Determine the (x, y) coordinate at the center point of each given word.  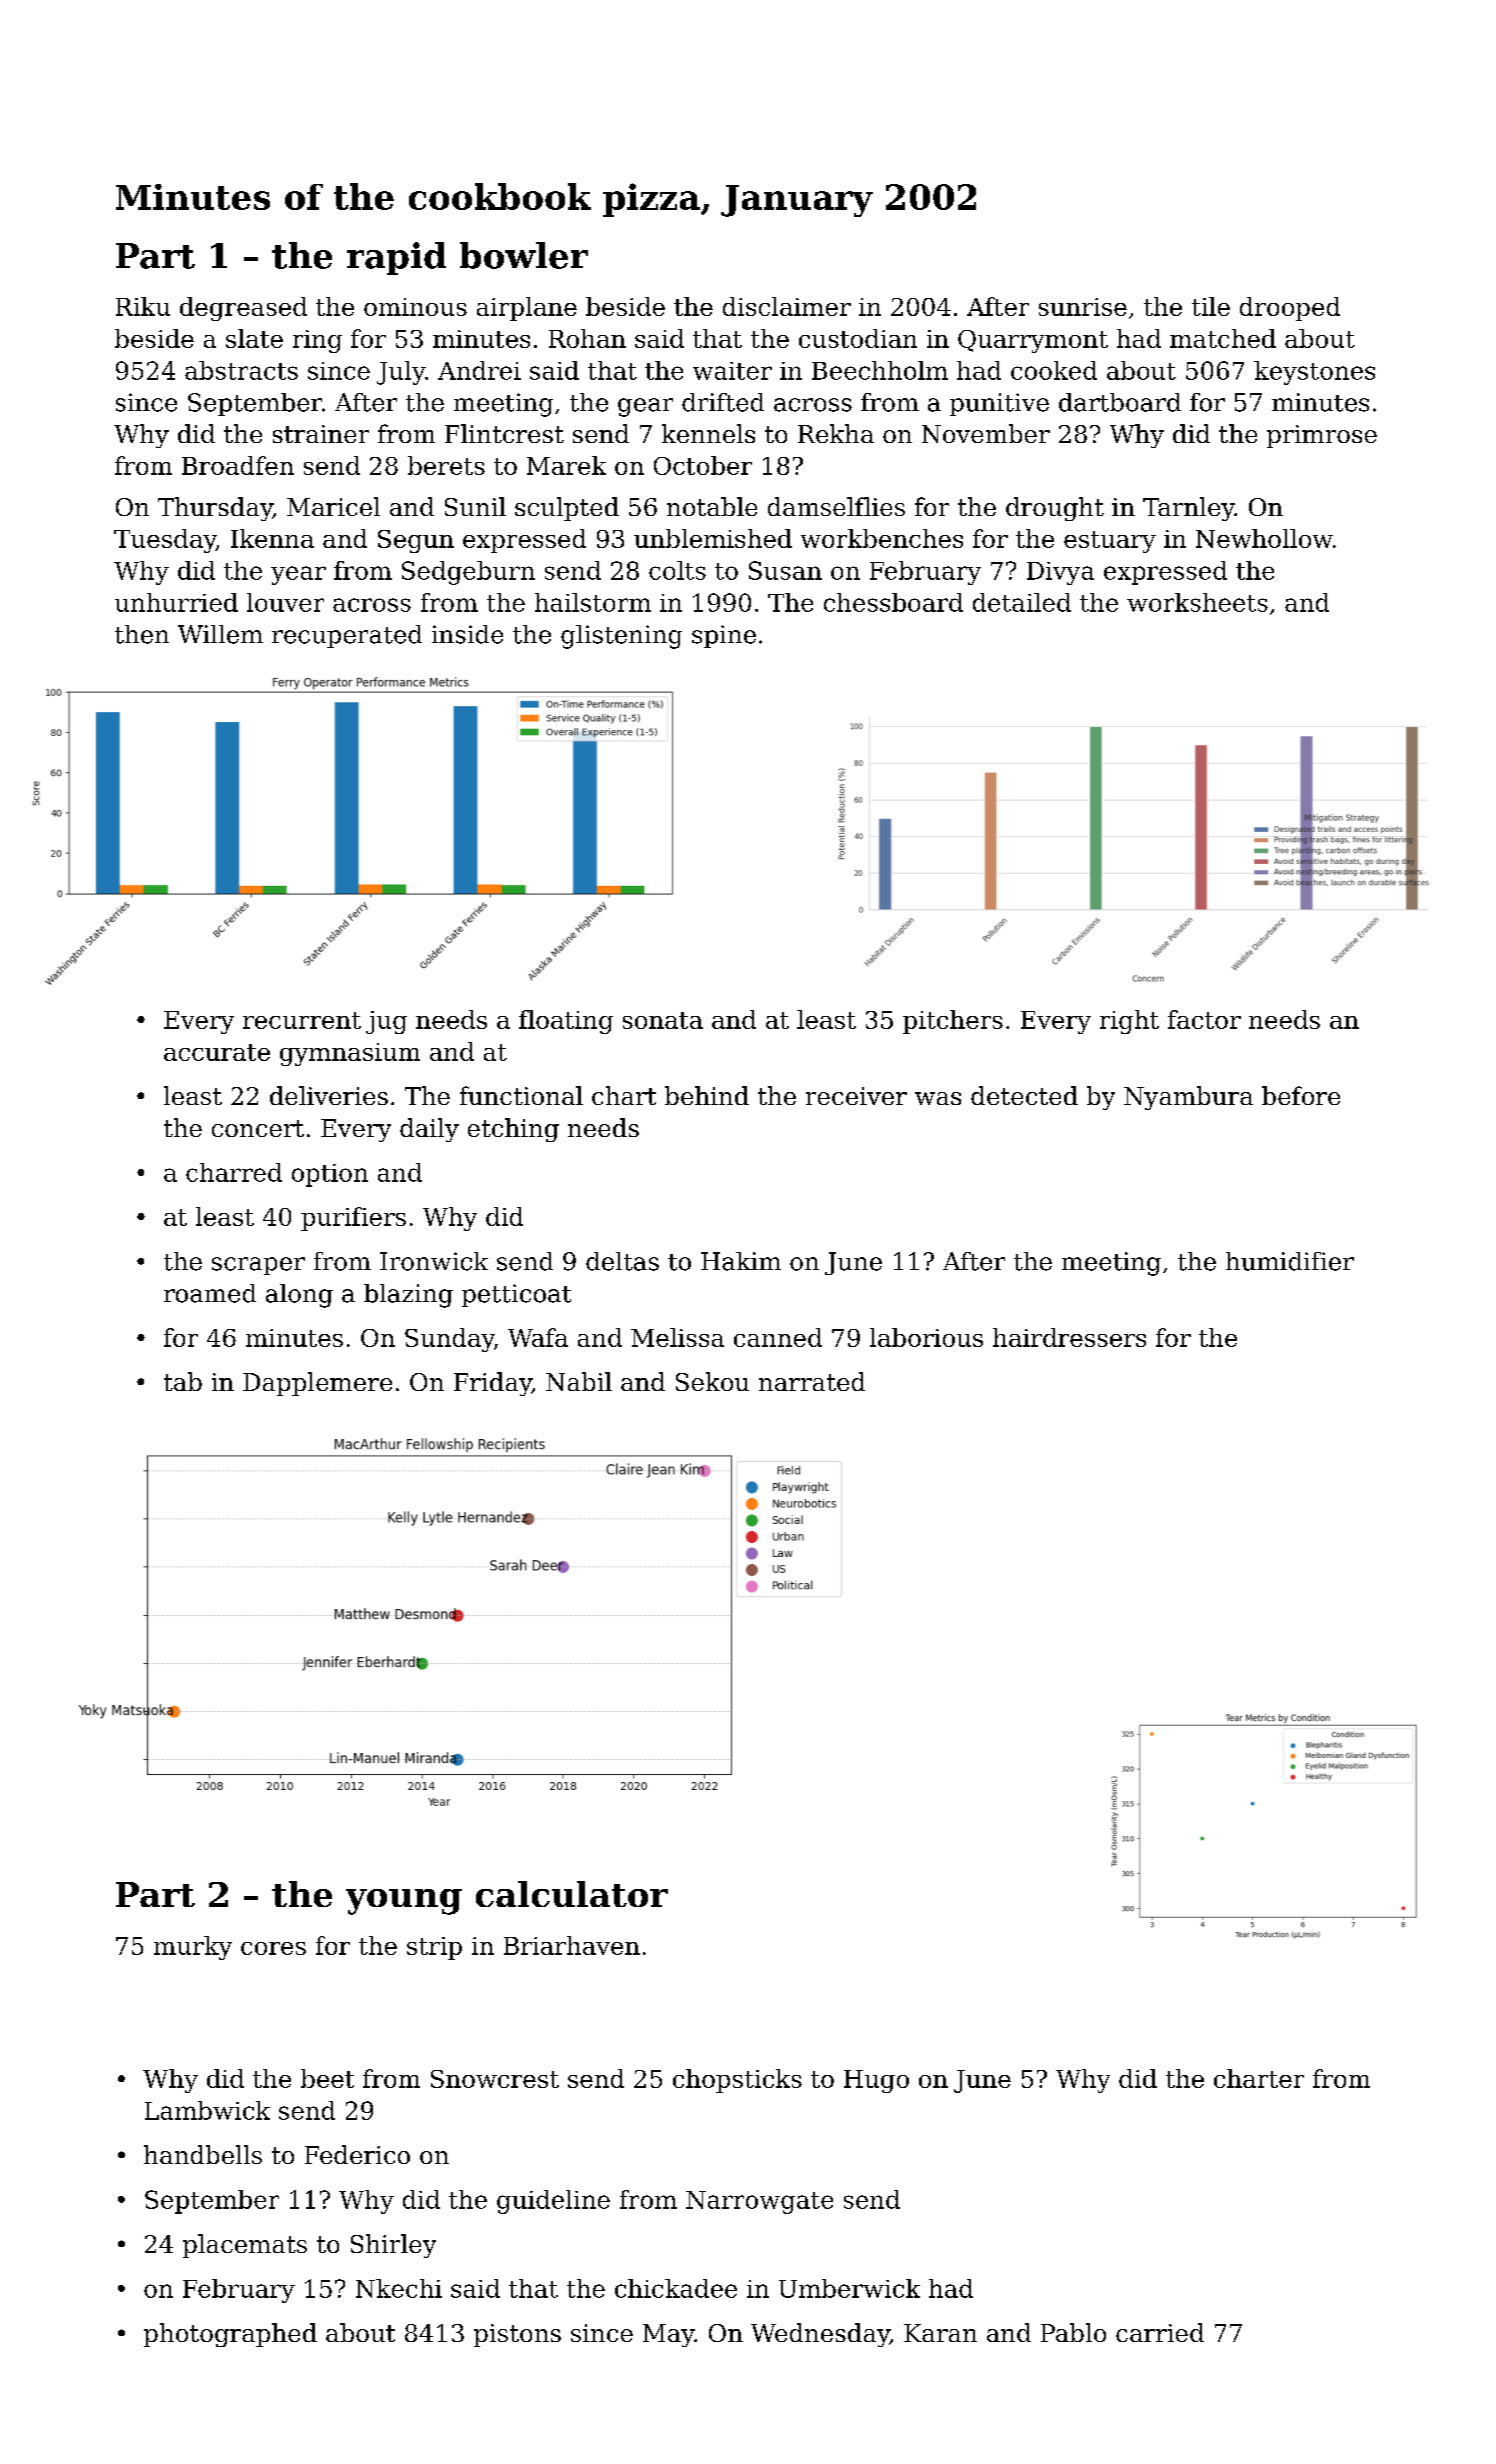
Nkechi (399, 2288)
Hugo (876, 2081)
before (1301, 1095)
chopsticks (737, 2081)
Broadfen (238, 465)
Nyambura (1188, 1098)
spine (724, 636)
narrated (812, 1381)
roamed (210, 1293)
